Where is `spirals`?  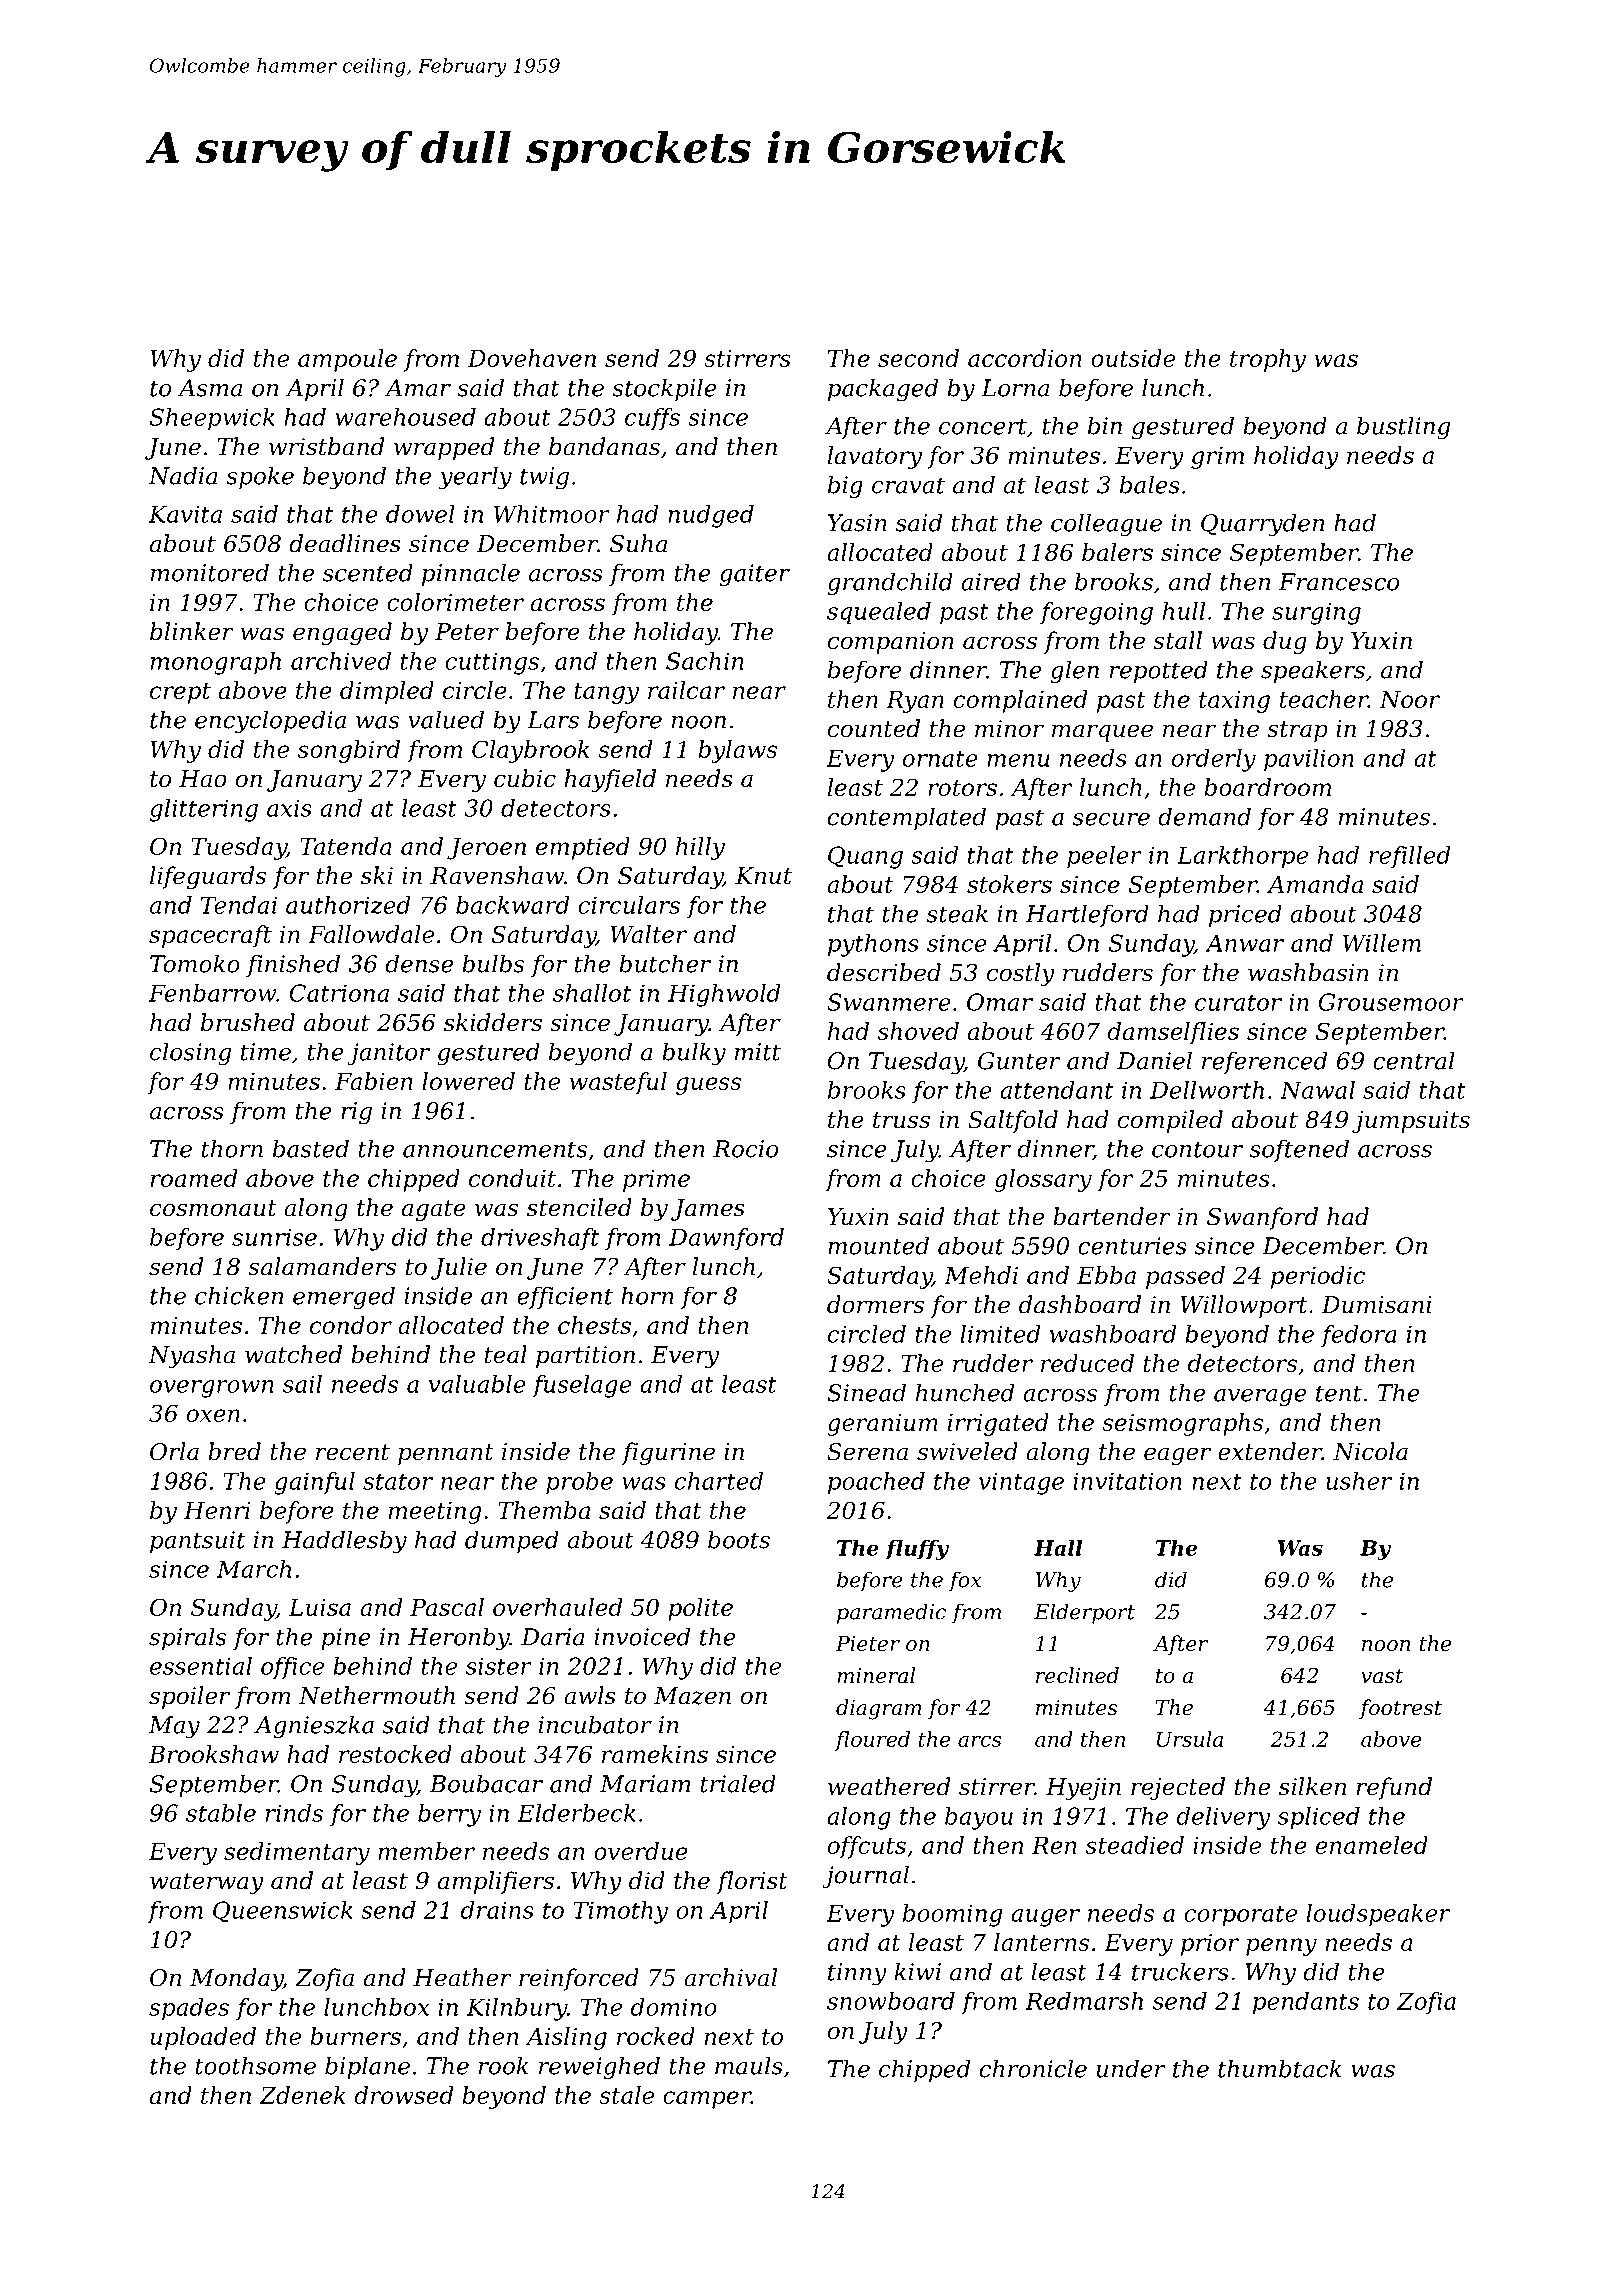
spirals is located at coordinates (187, 1638).
